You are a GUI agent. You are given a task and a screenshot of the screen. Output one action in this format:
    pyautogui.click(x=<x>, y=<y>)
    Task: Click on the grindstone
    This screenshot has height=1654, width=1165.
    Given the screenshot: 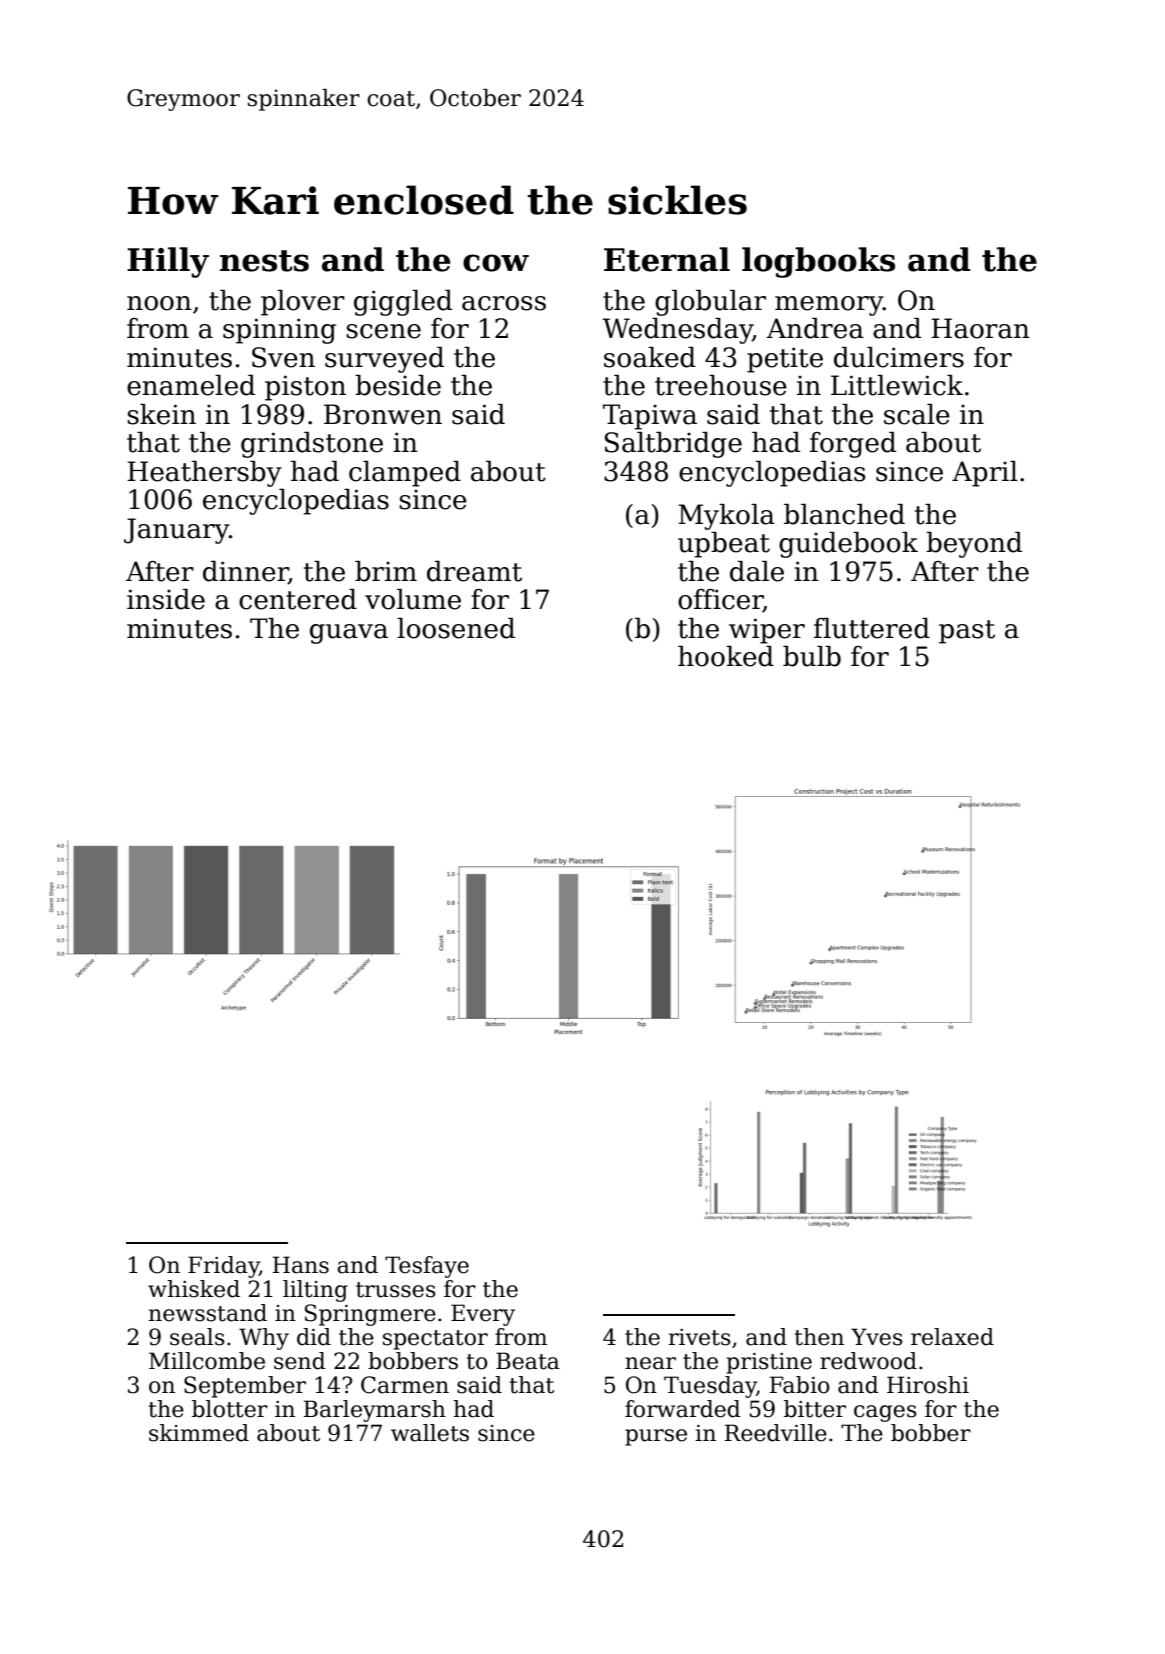 What is the action you would take?
    pyautogui.click(x=312, y=445)
